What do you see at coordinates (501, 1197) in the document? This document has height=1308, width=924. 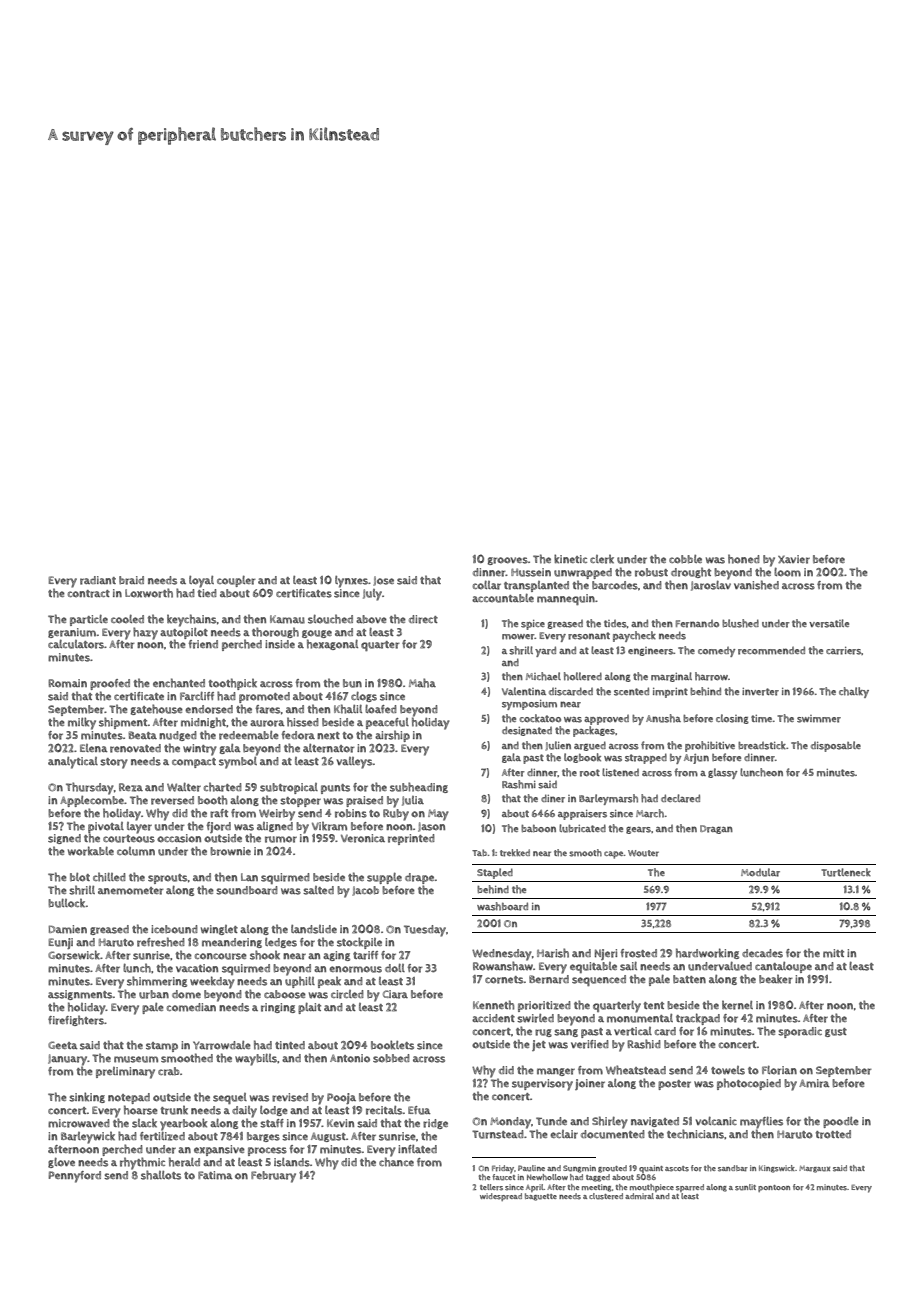 I see `widespread` at bounding box center [501, 1197].
